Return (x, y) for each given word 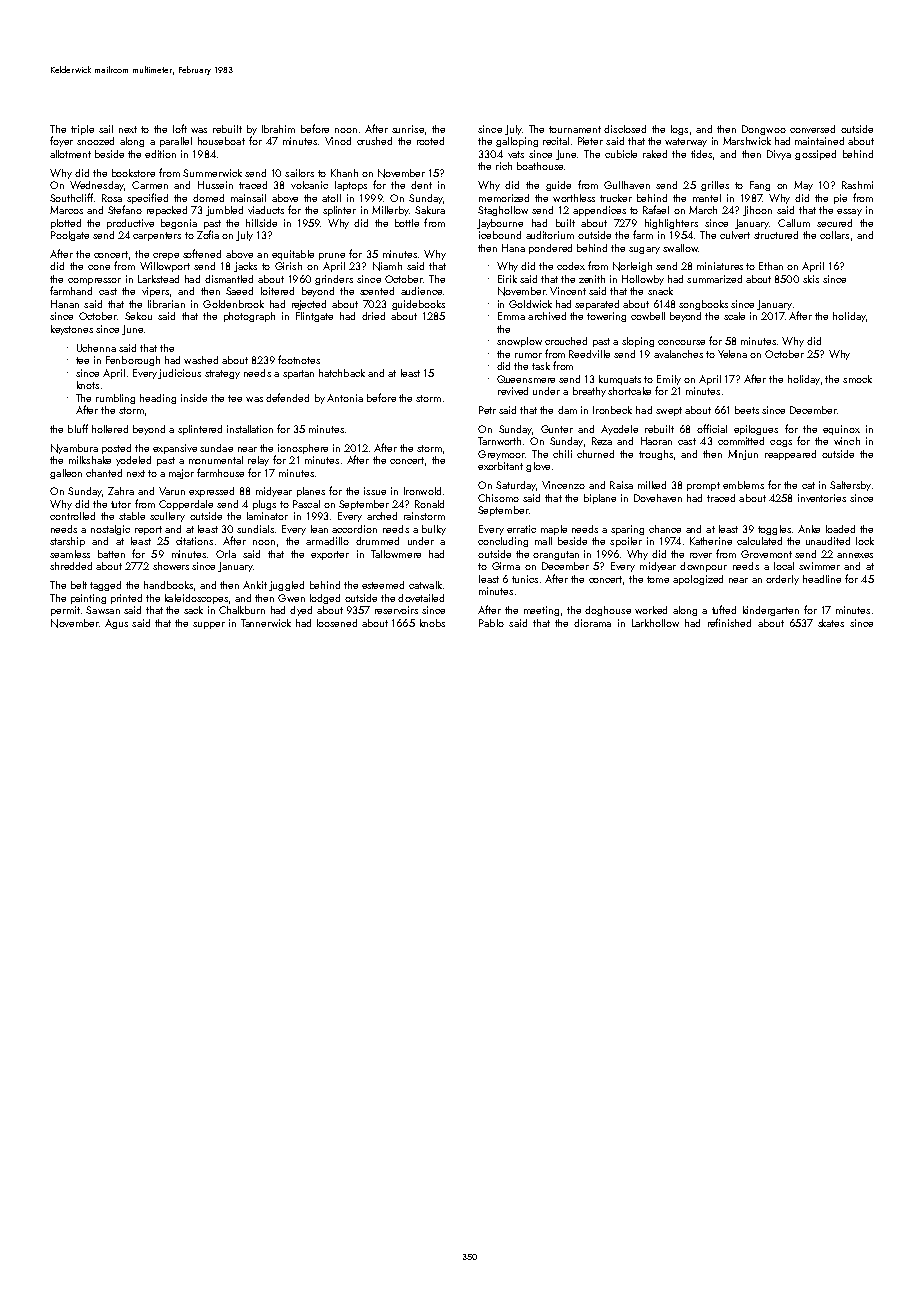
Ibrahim (278, 129)
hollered (110, 429)
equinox (841, 430)
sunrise (408, 129)
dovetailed (421, 598)
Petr (487, 410)
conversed (812, 129)
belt (79, 585)
